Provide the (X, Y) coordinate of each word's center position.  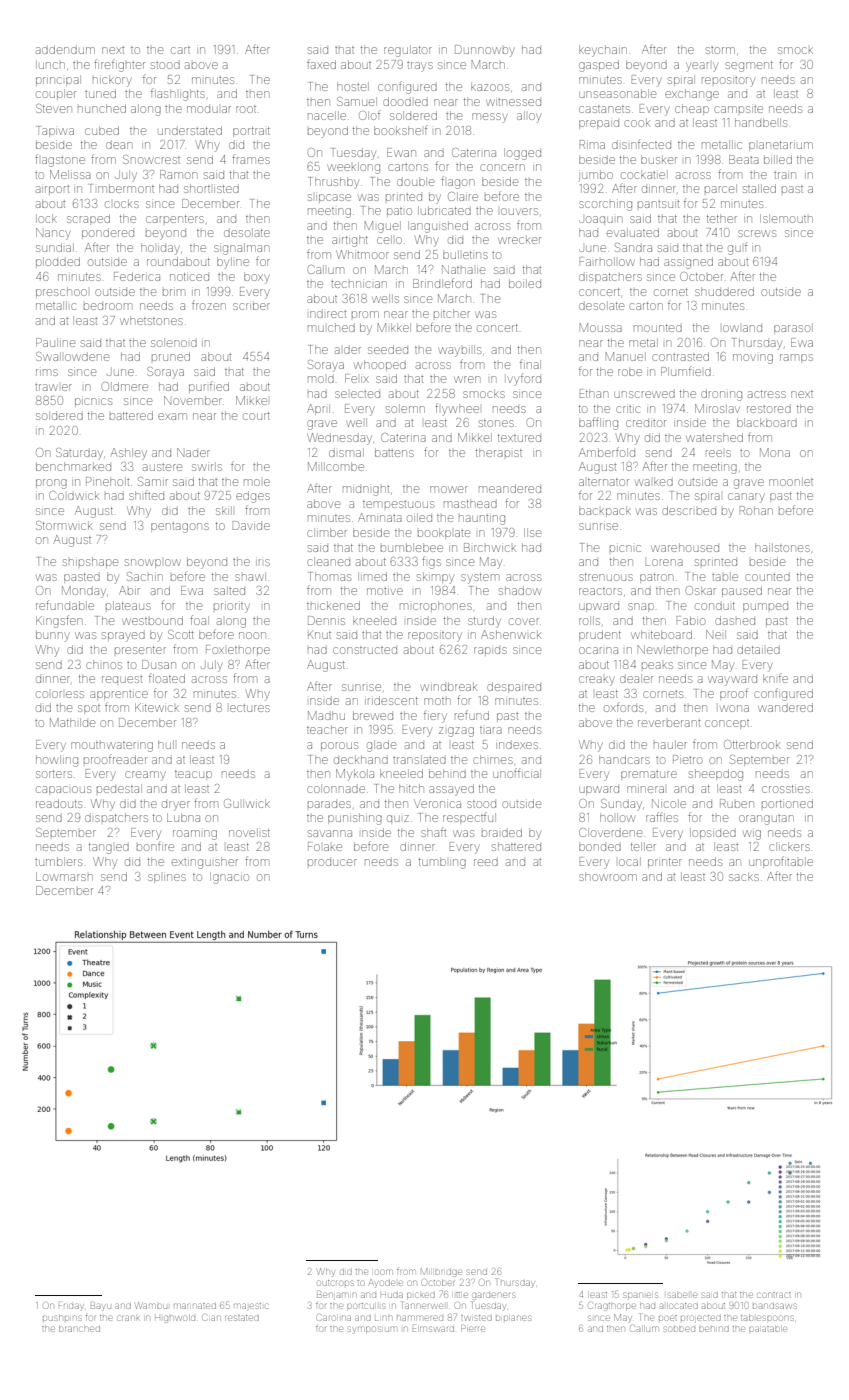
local (630, 861)
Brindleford (442, 283)
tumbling (442, 863)
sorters (54, 774)
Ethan (594, 393)
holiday (160, 249)
